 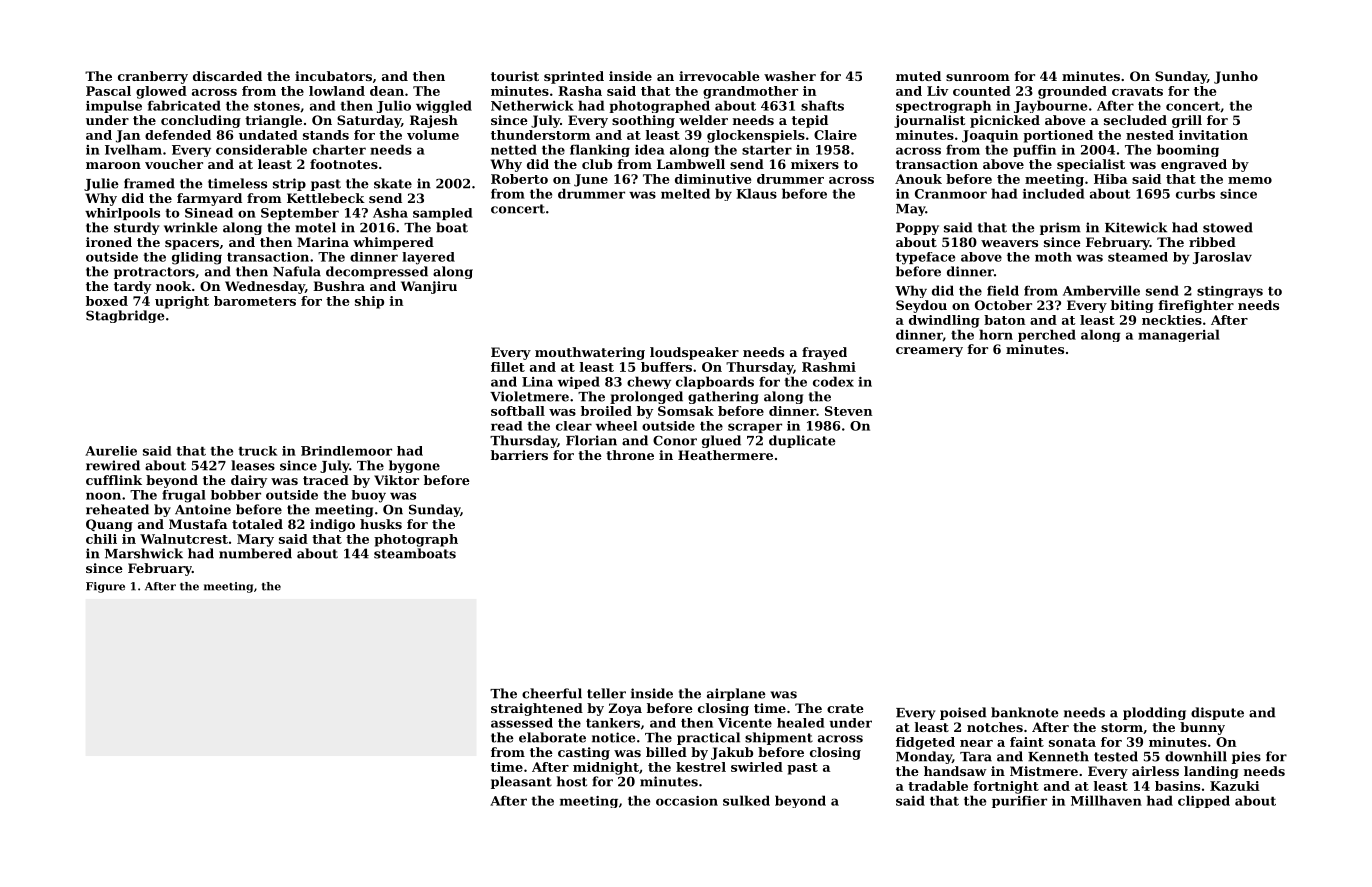 What do you see at coordinates (1213, 135) in the screenshot?
I see `invitation` at bounding box center [1213, 135].
